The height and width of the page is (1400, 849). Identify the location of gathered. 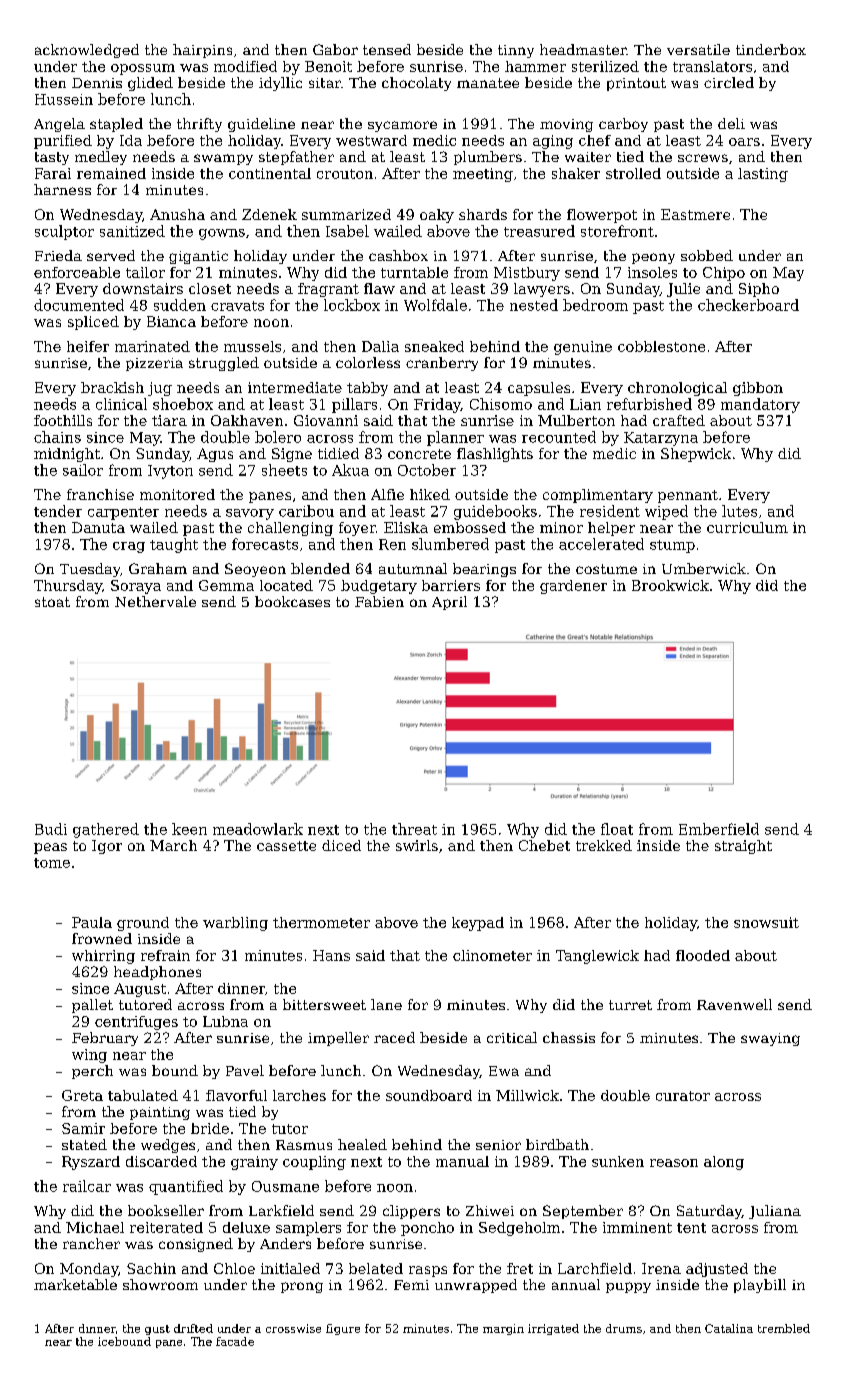
(106, 830).
